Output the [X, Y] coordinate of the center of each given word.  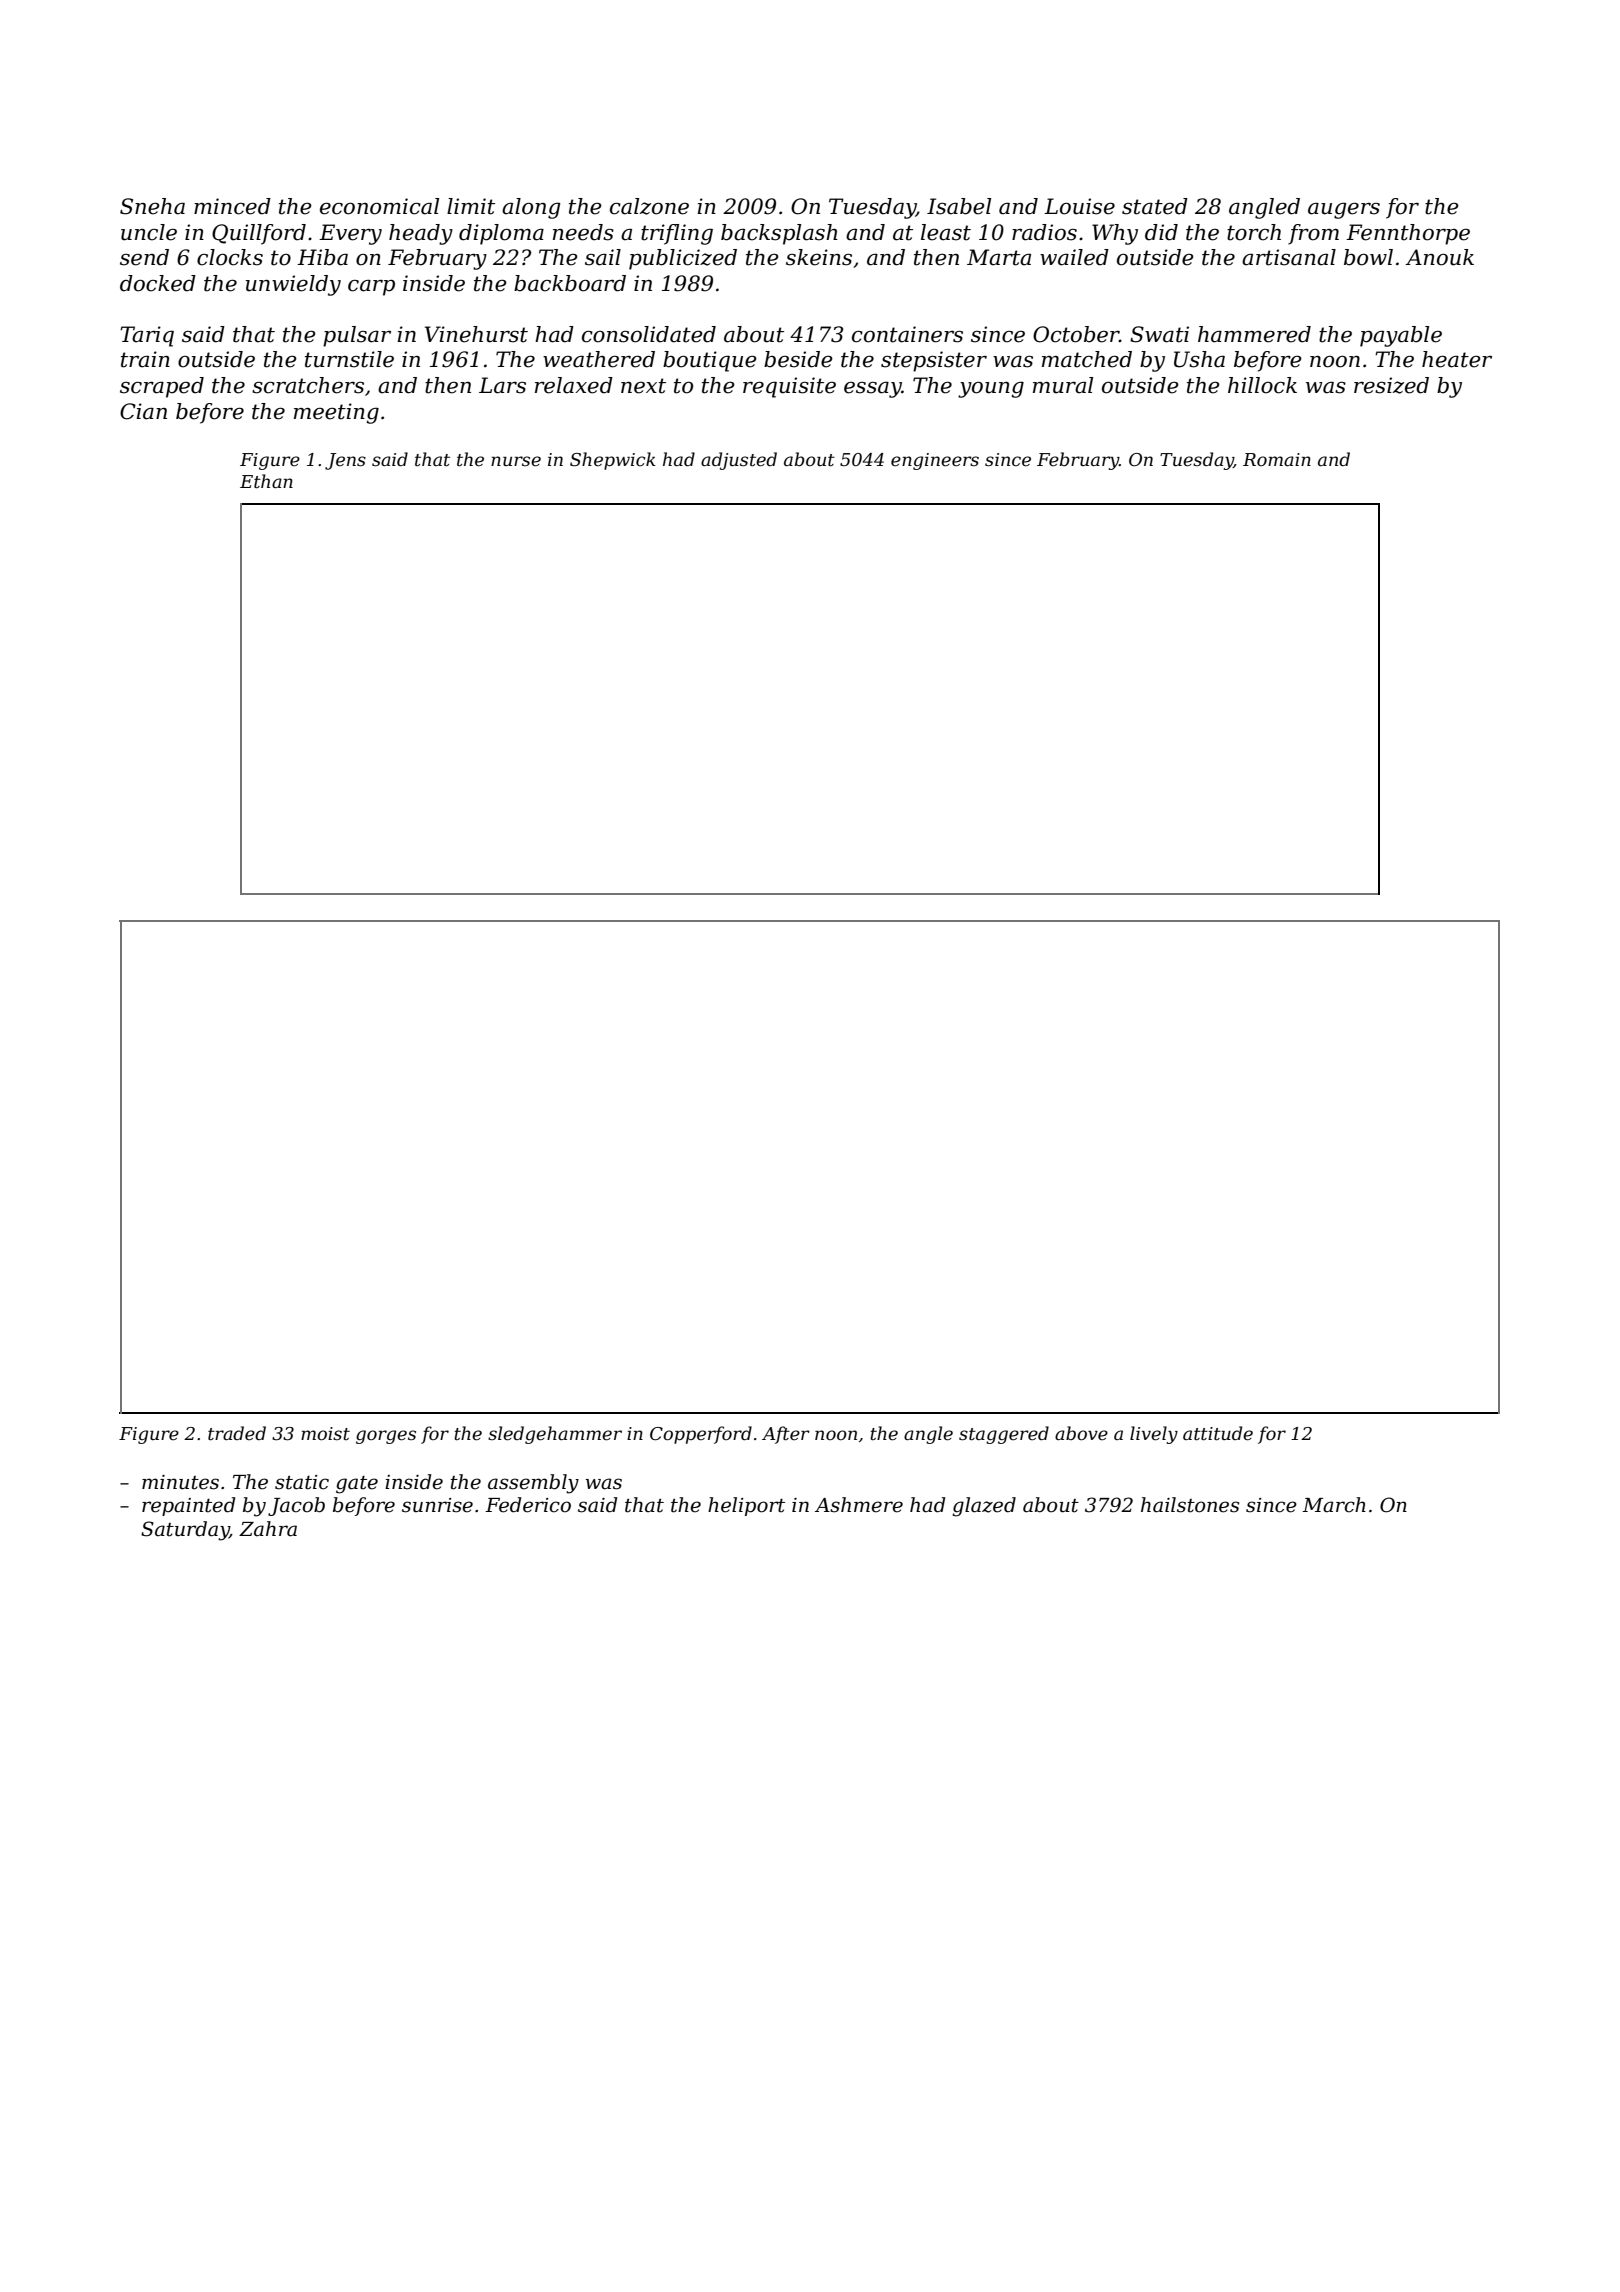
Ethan [266, 481]
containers [907, 334]
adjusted [739, 461]
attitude [1218, 1433]
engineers [935, 461]
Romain [1277, 459]
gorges [386, 1437]
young [991, 389]
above [1081, 1433]
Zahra [268, 1529]
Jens [345, 461]
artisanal [1289, 257]
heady [421, 234]
